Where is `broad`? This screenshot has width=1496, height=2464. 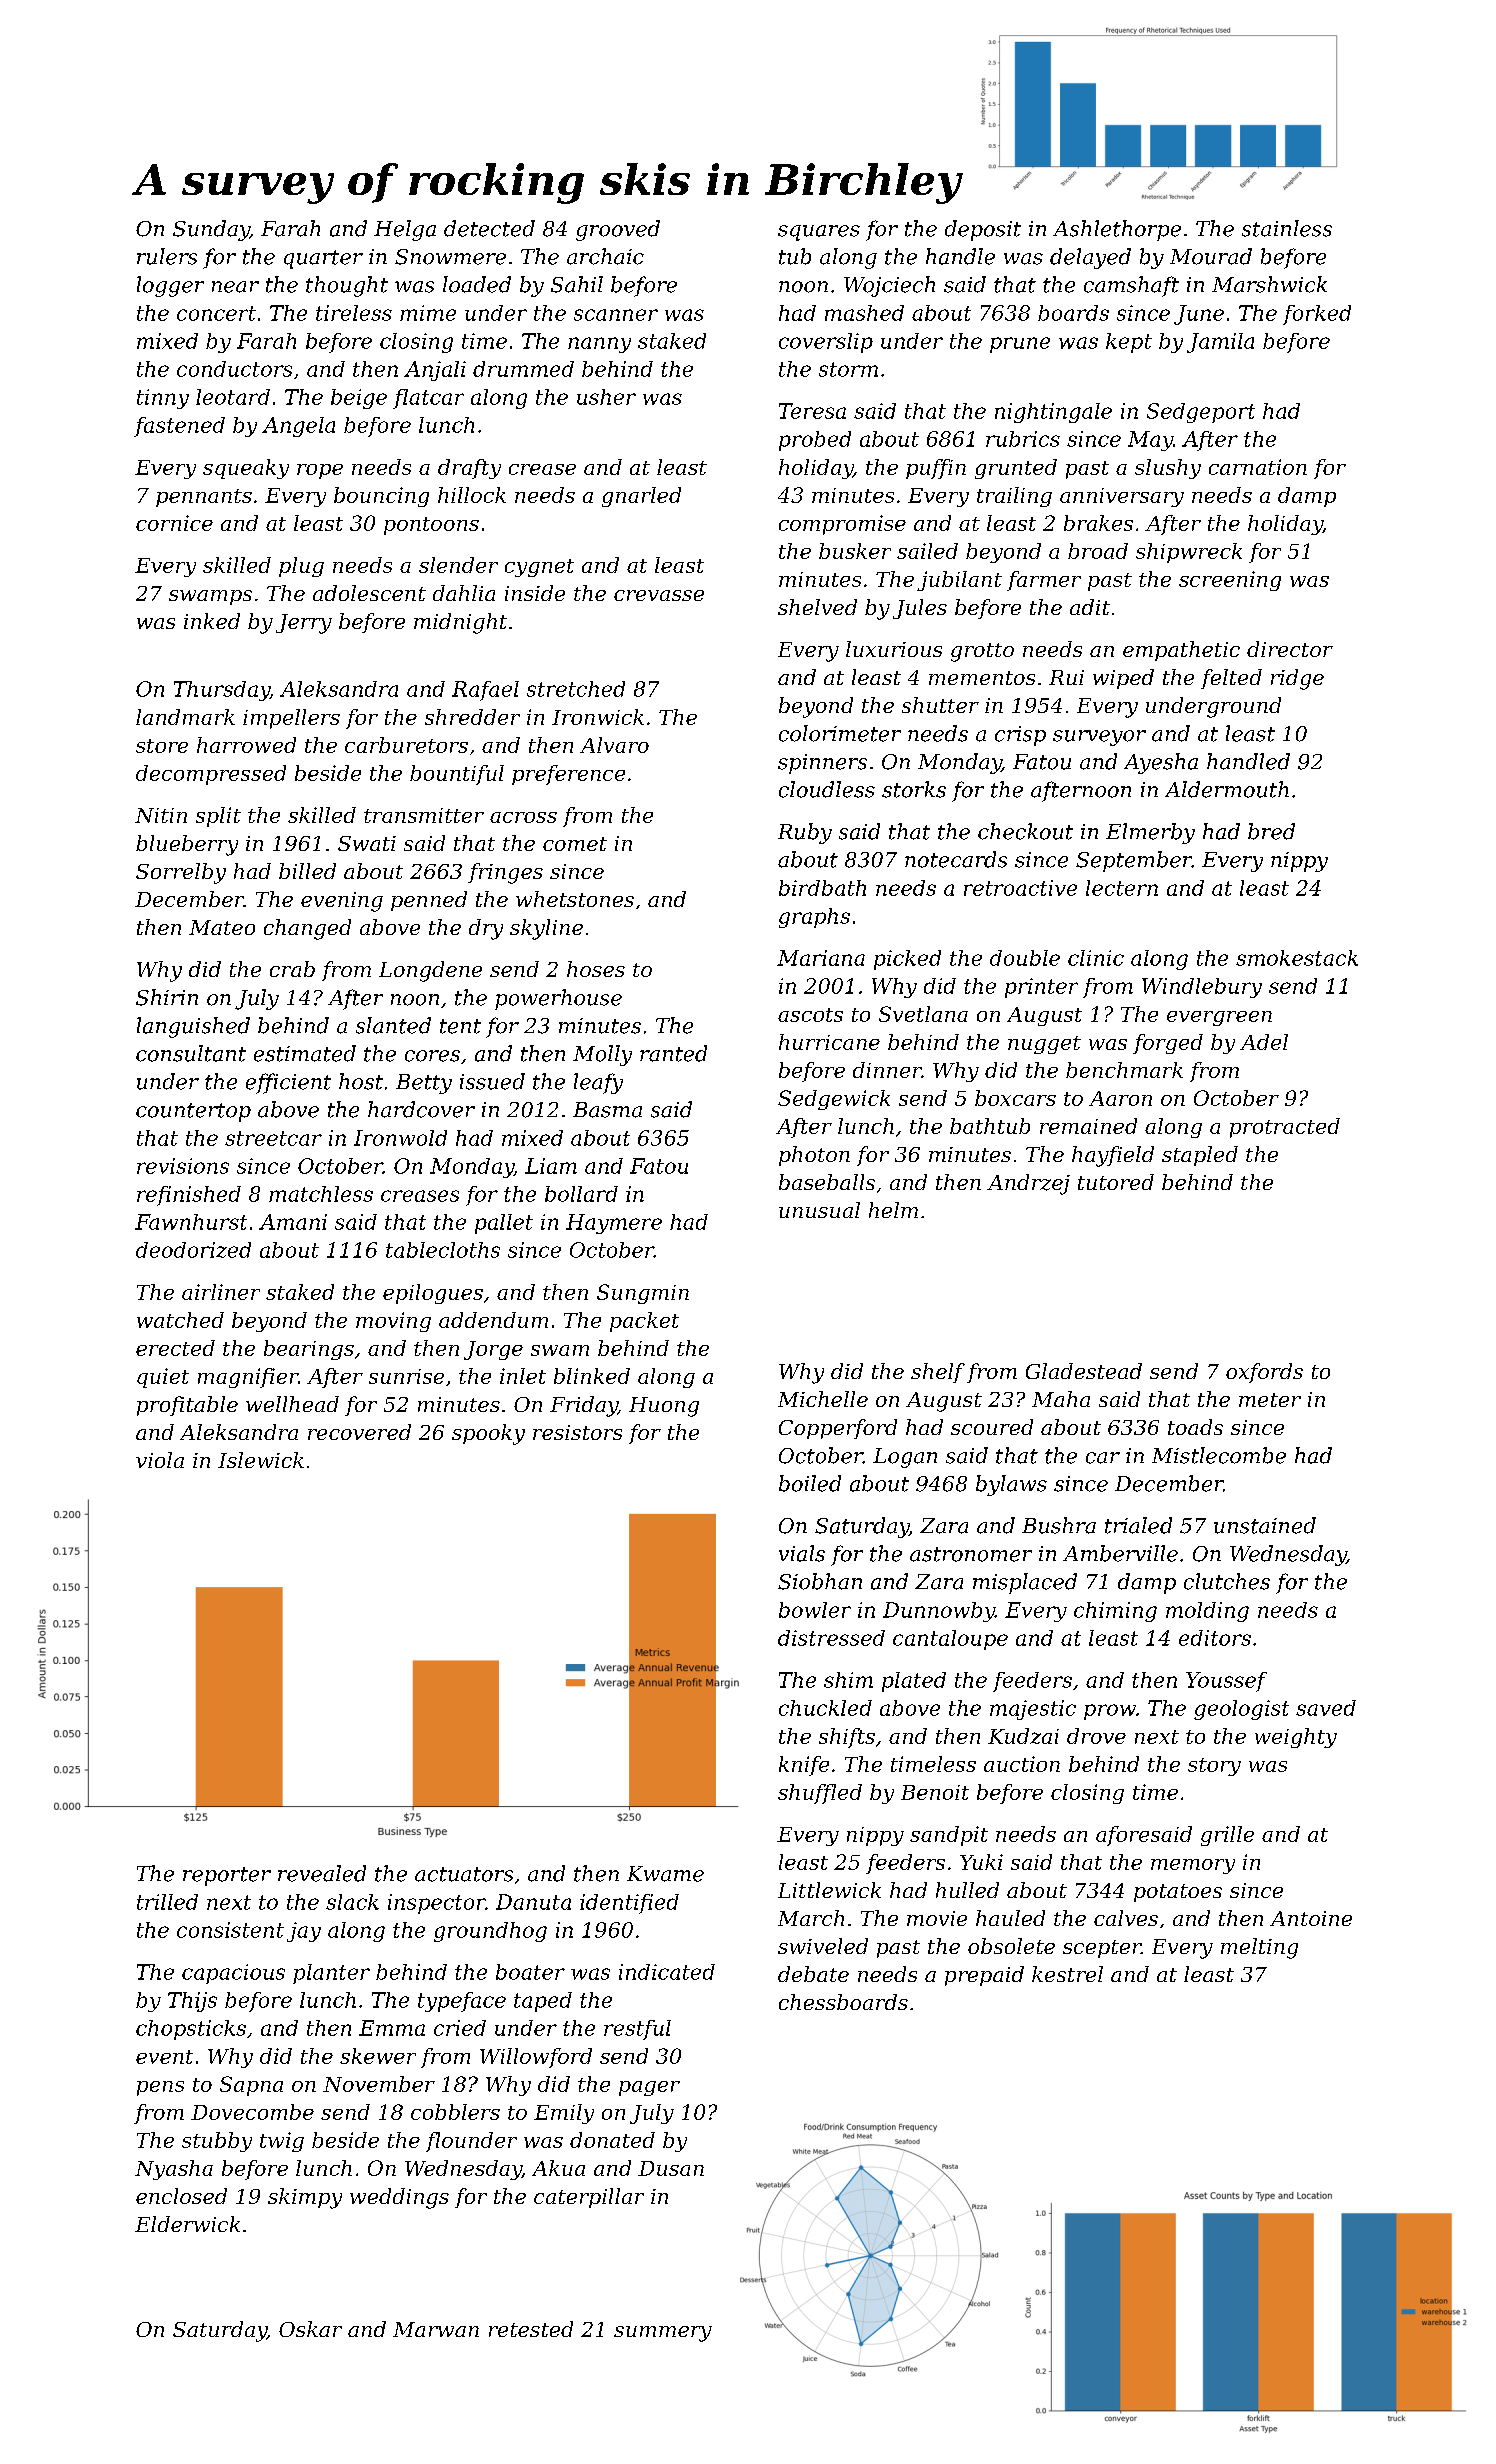 broad is located at coordinates (1098, 551).
